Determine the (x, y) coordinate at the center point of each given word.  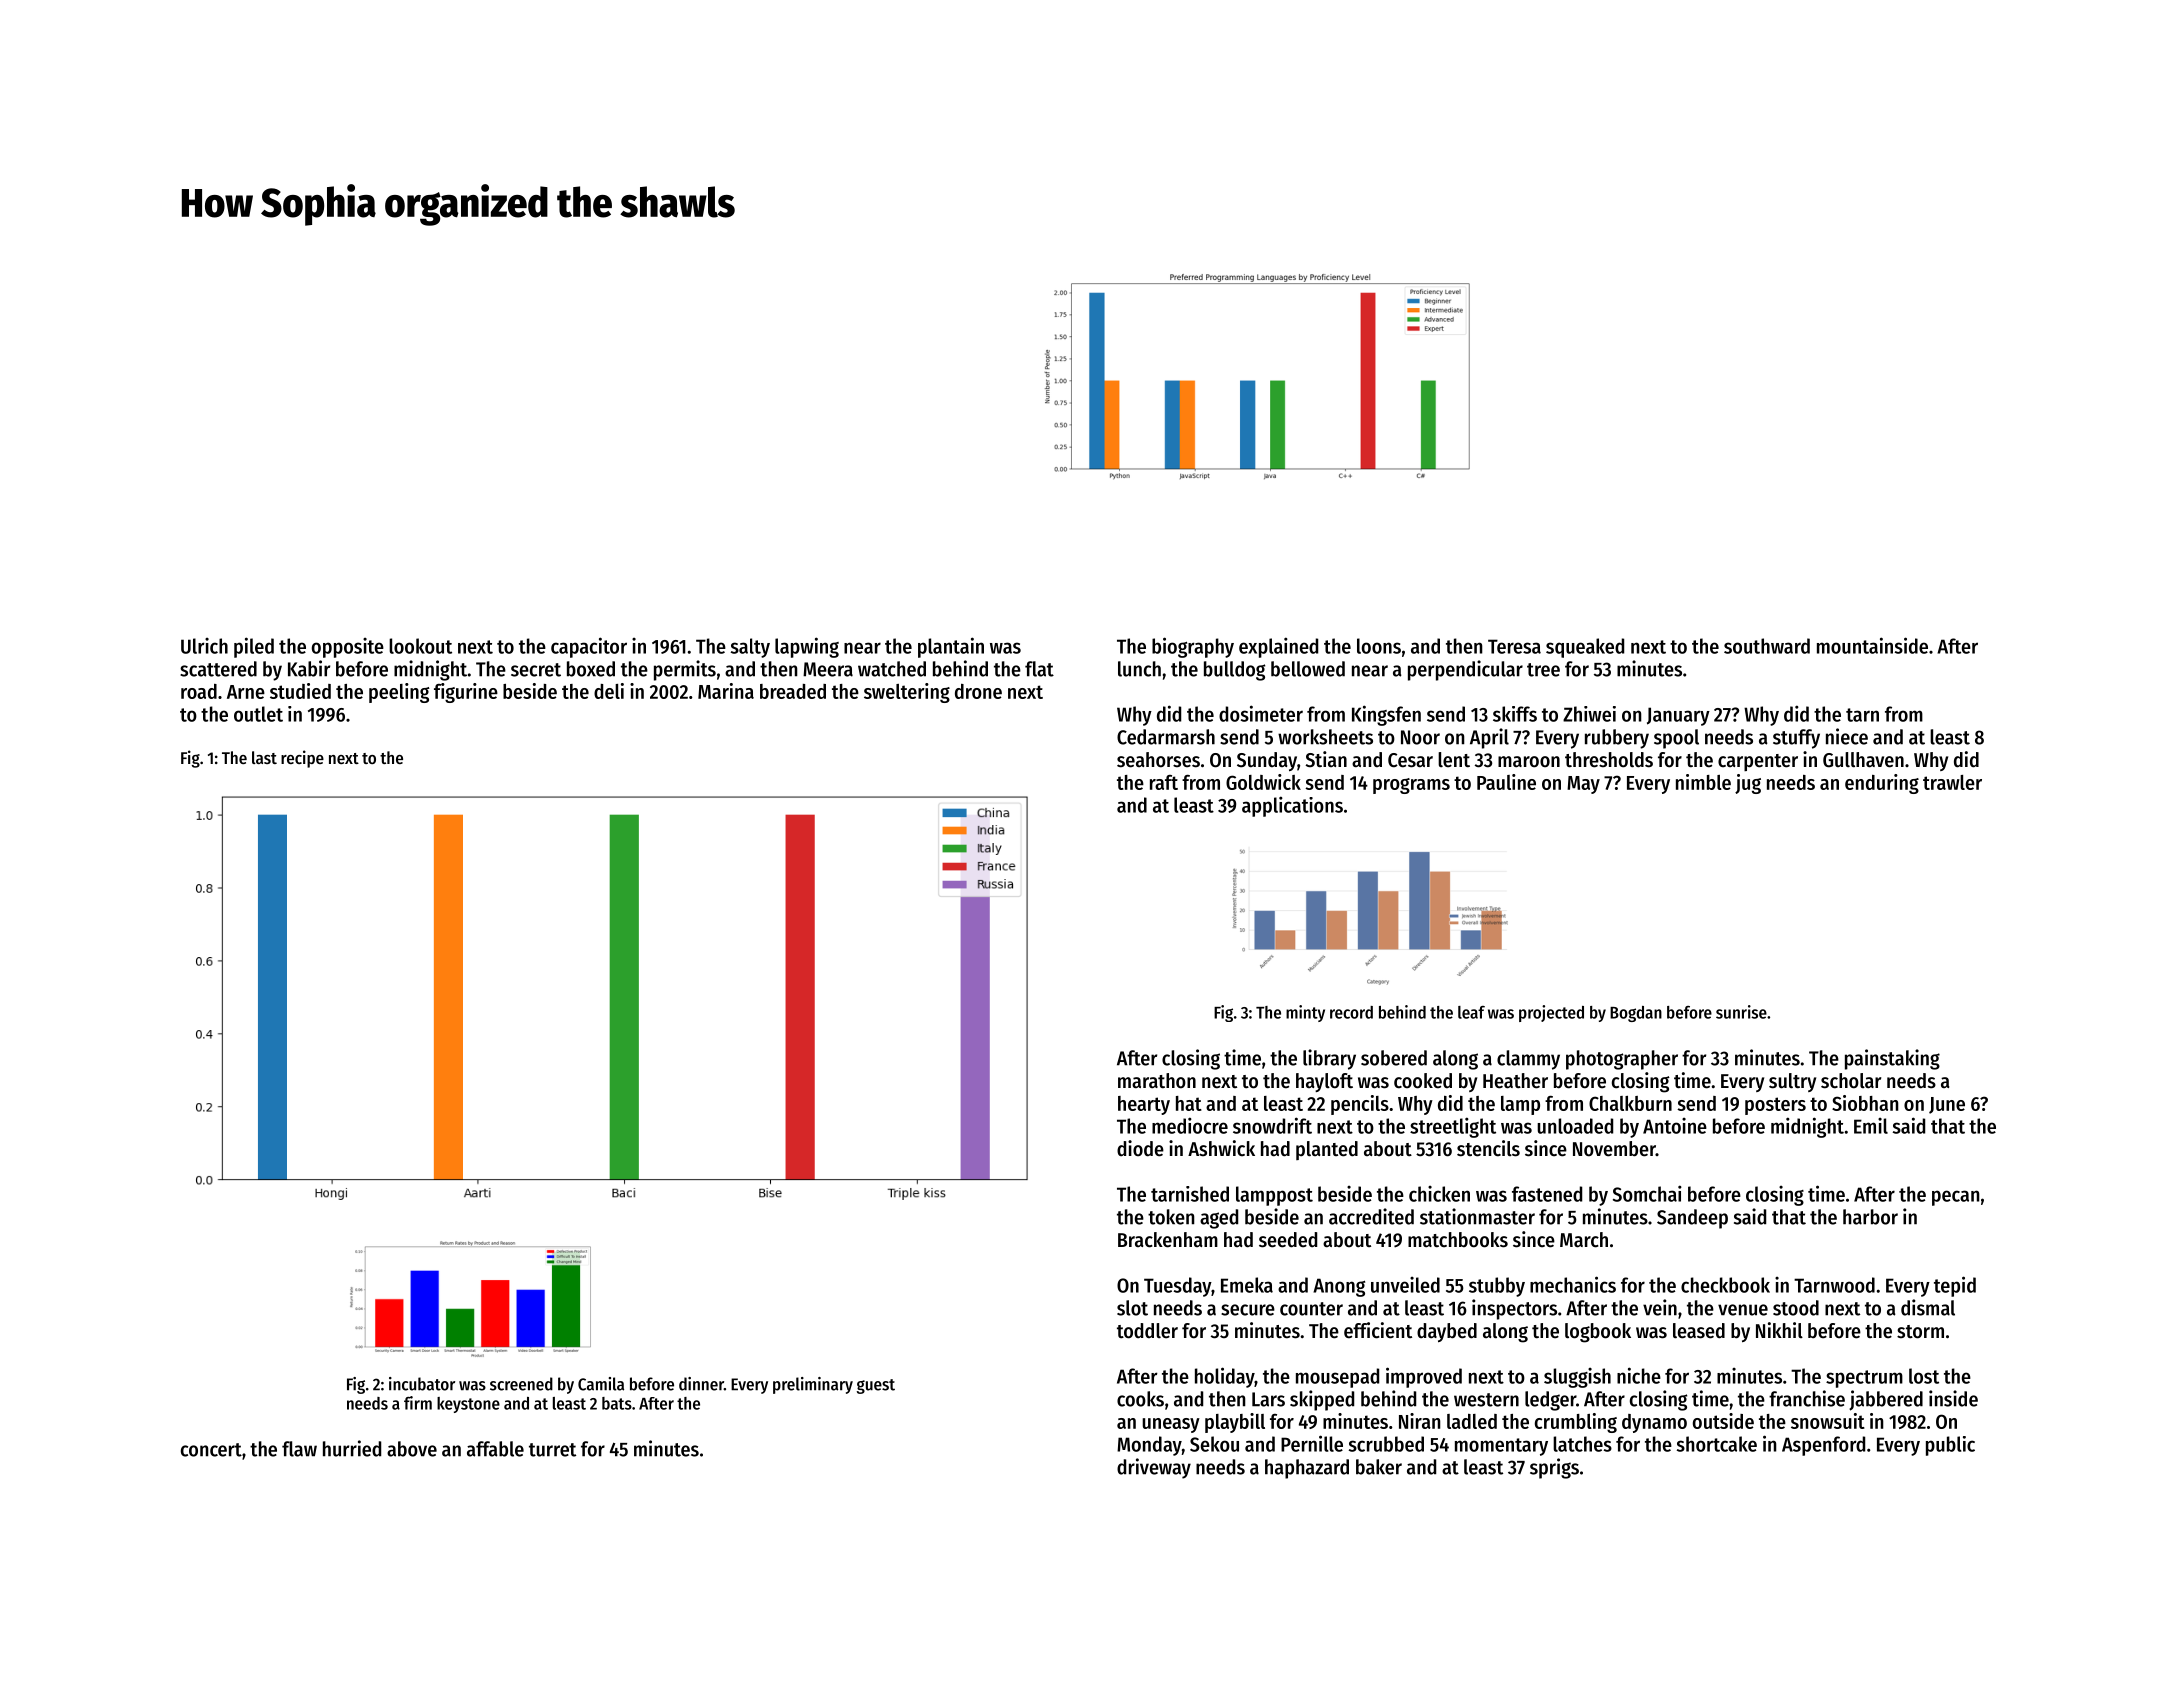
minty (1305, 1013)
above (412, 1449)
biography (1193, 647)
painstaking (1892, 1059)
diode (1140, 1148)
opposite (348, 648)
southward (1767, 646)
